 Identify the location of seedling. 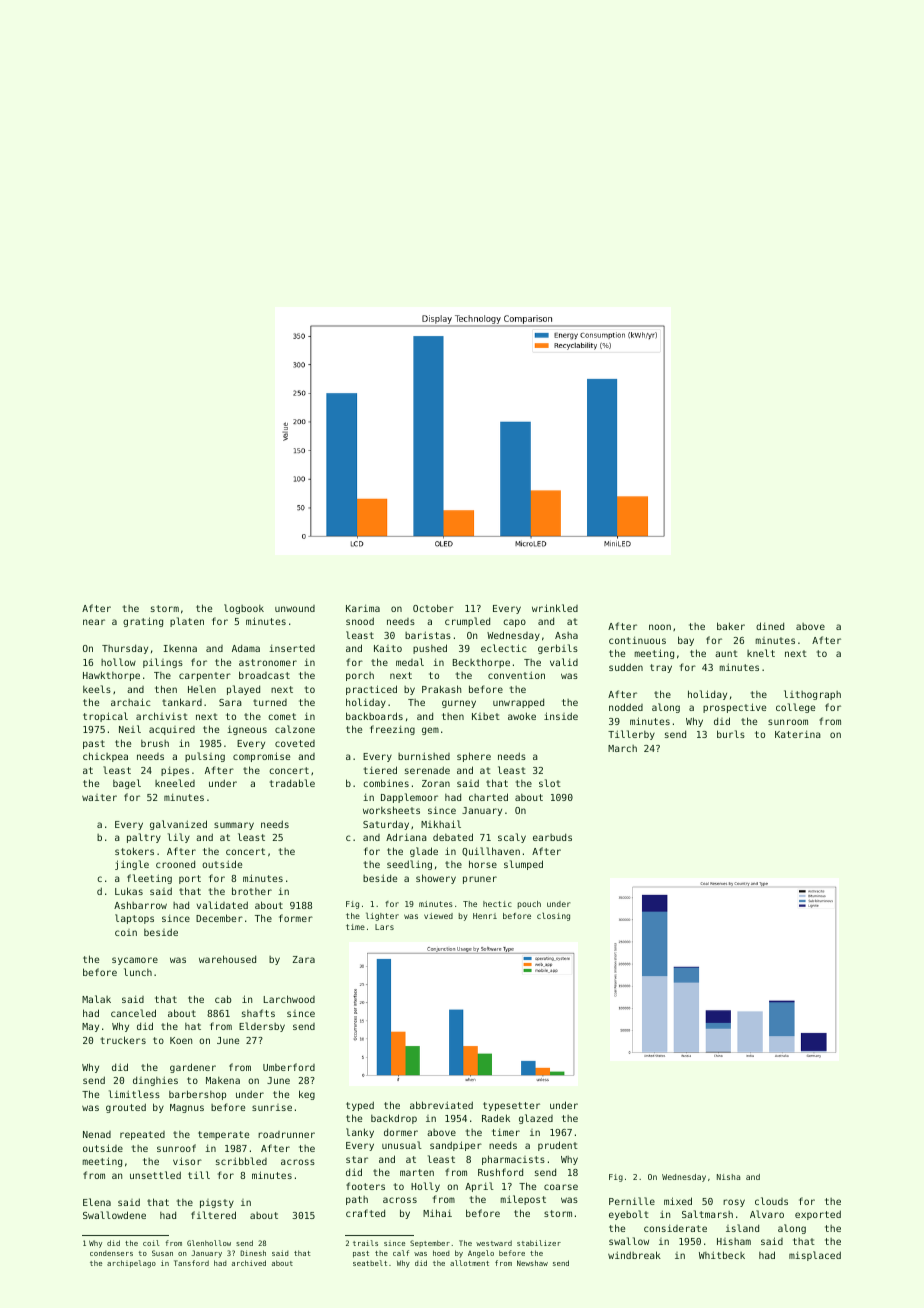
(409, 865).
